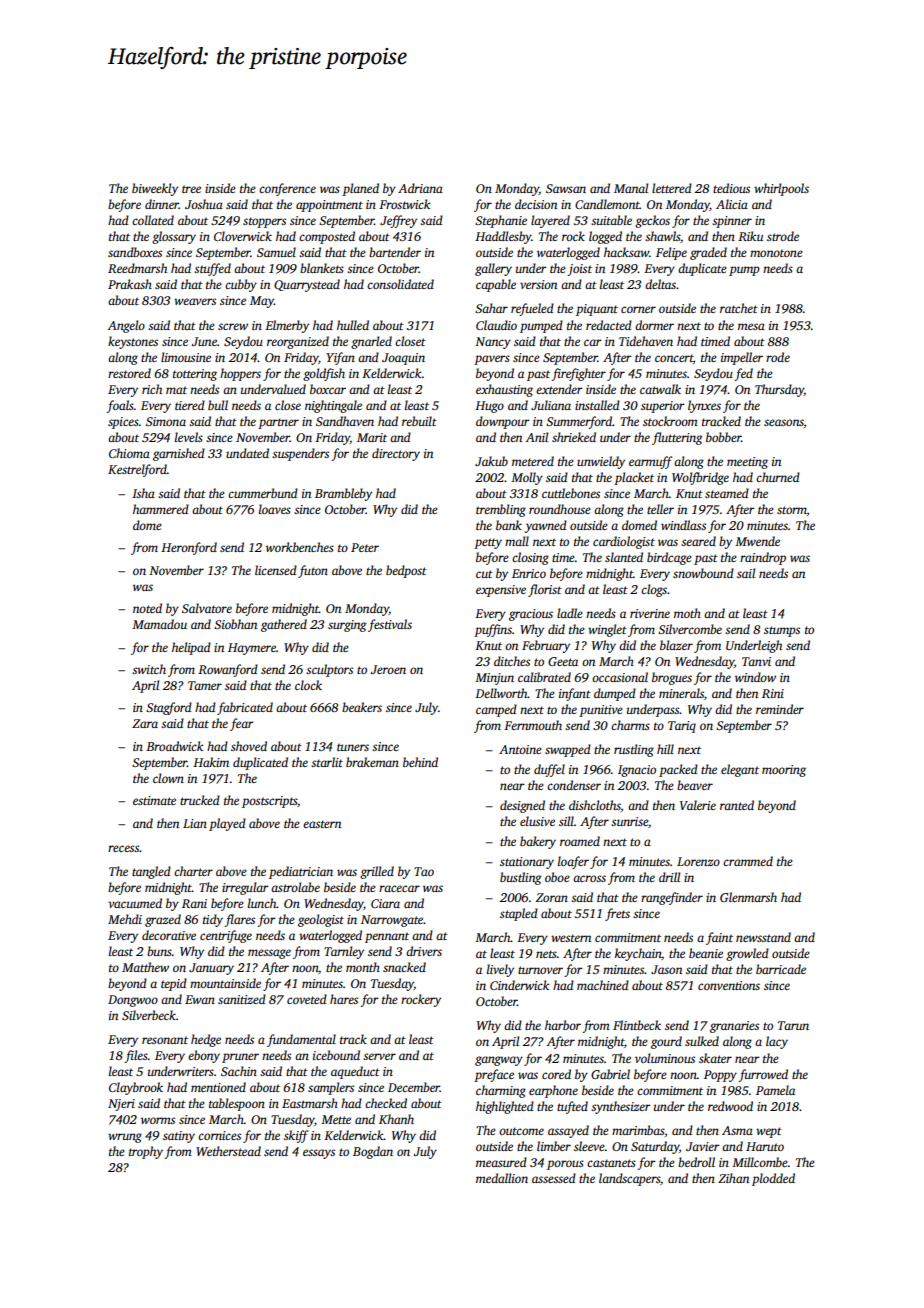 This image has width=924, height=1308. Describe the element at coordinates (396, 1119) in the image. I see `Khanh` at that location.
